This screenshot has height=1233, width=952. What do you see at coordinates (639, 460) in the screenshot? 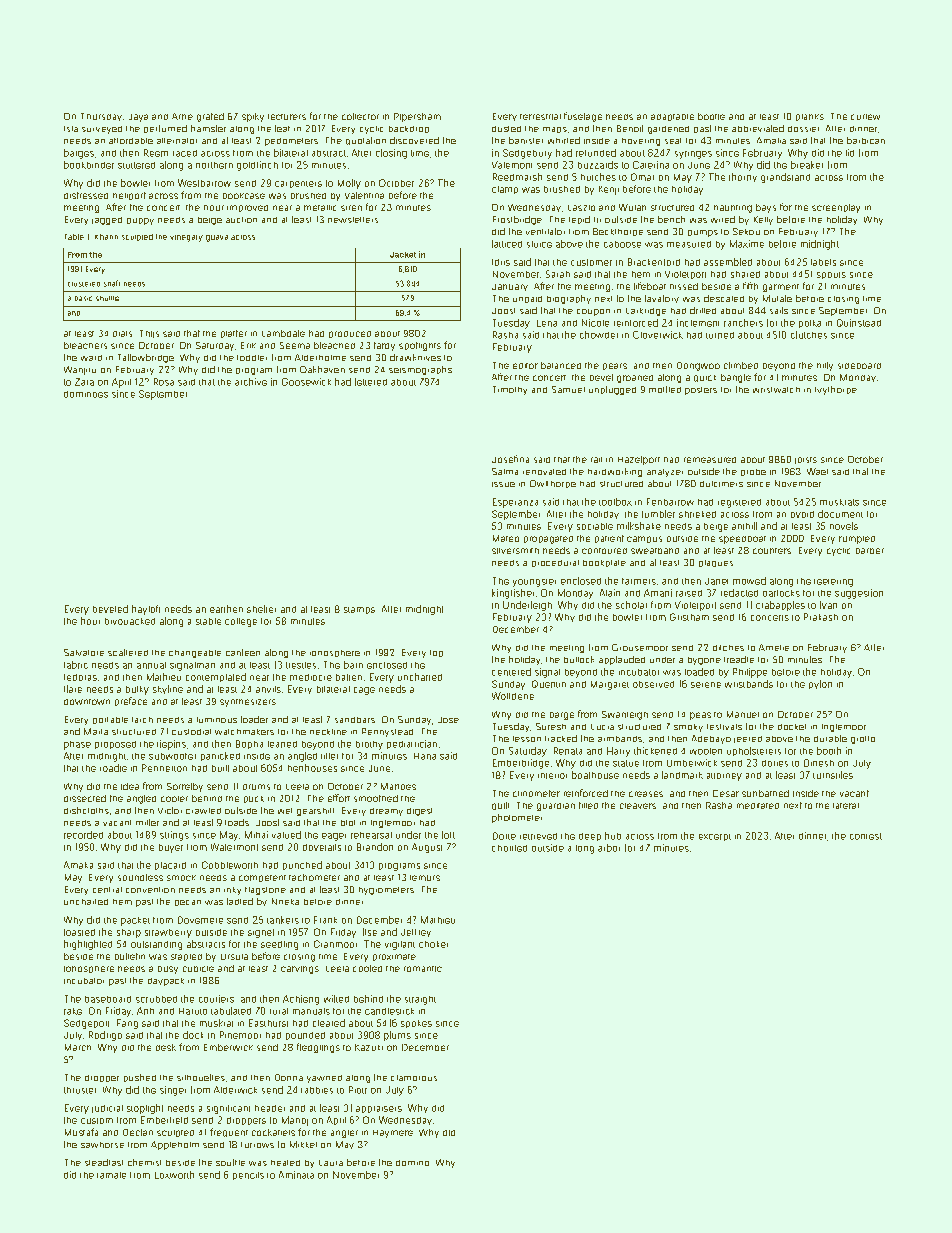
I see `Hazelport` at bounding box center [639, 460].
